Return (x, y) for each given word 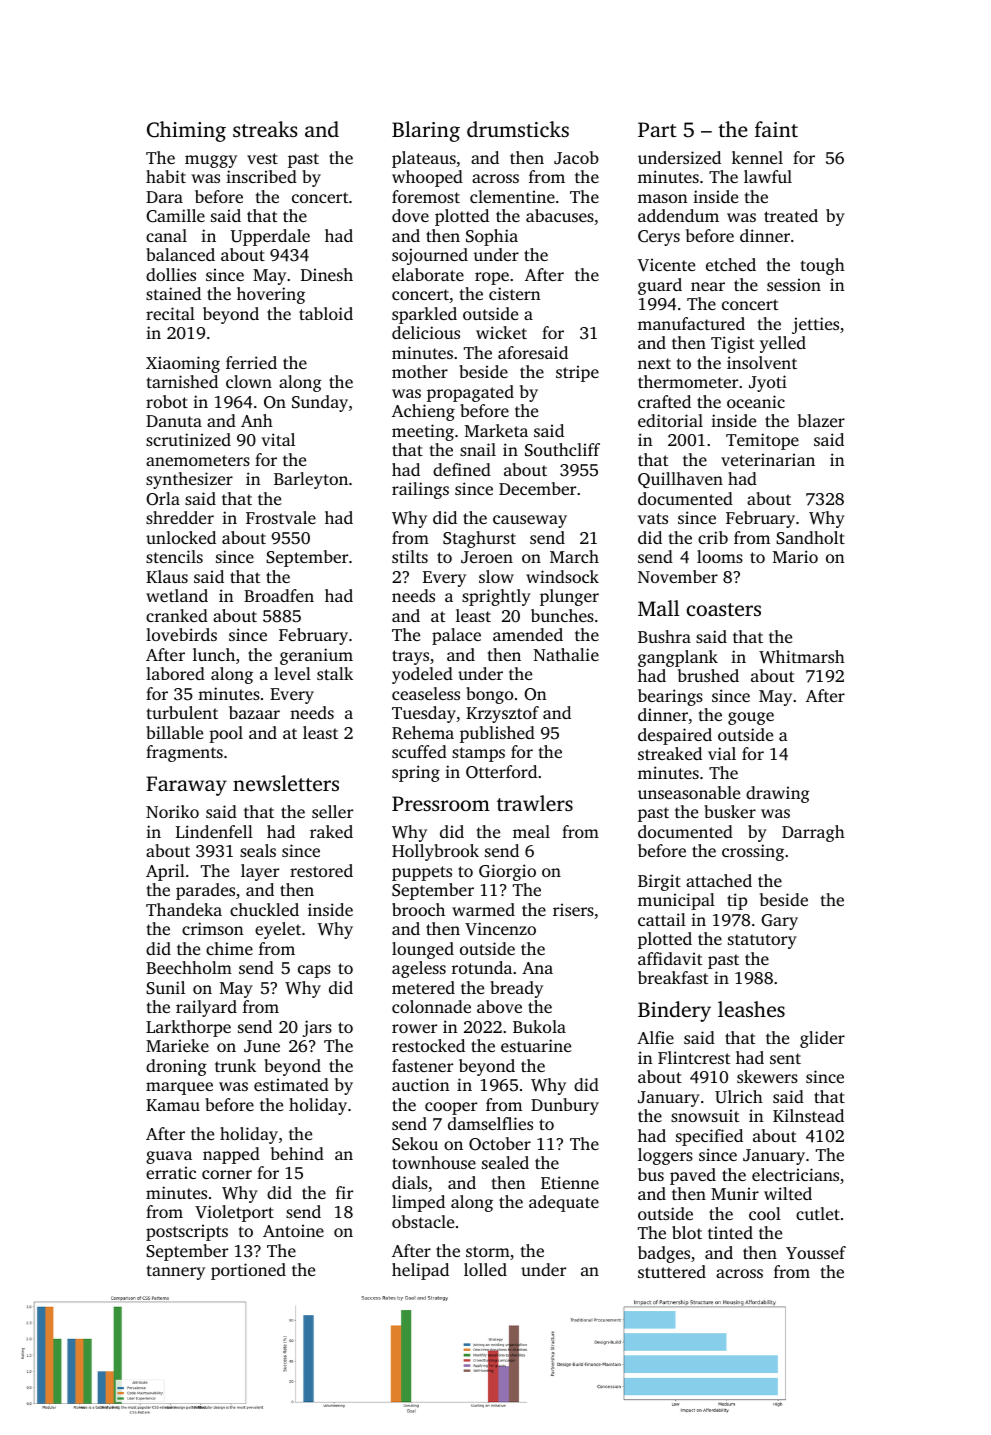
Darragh (813, 833)
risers (573, 909)
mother (420, 371)
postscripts (187, 1232)
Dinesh (327, 274)
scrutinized (188, 439)
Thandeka (184, 909)
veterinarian (768, 459)
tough (823, 266)
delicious (426, 332)
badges (664, 1254)
